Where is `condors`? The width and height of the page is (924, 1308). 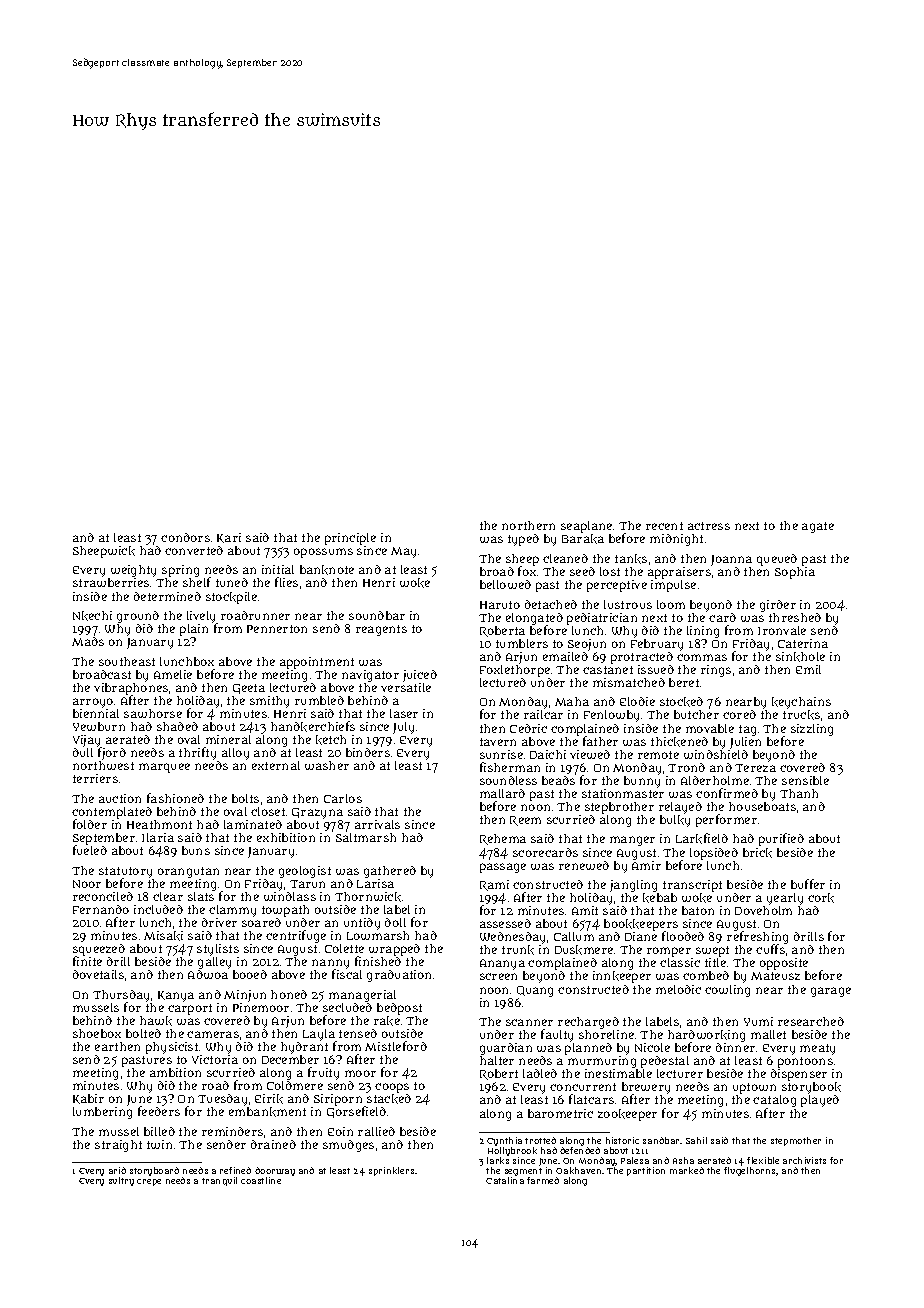 condors is located at coordinates (185, 537).
